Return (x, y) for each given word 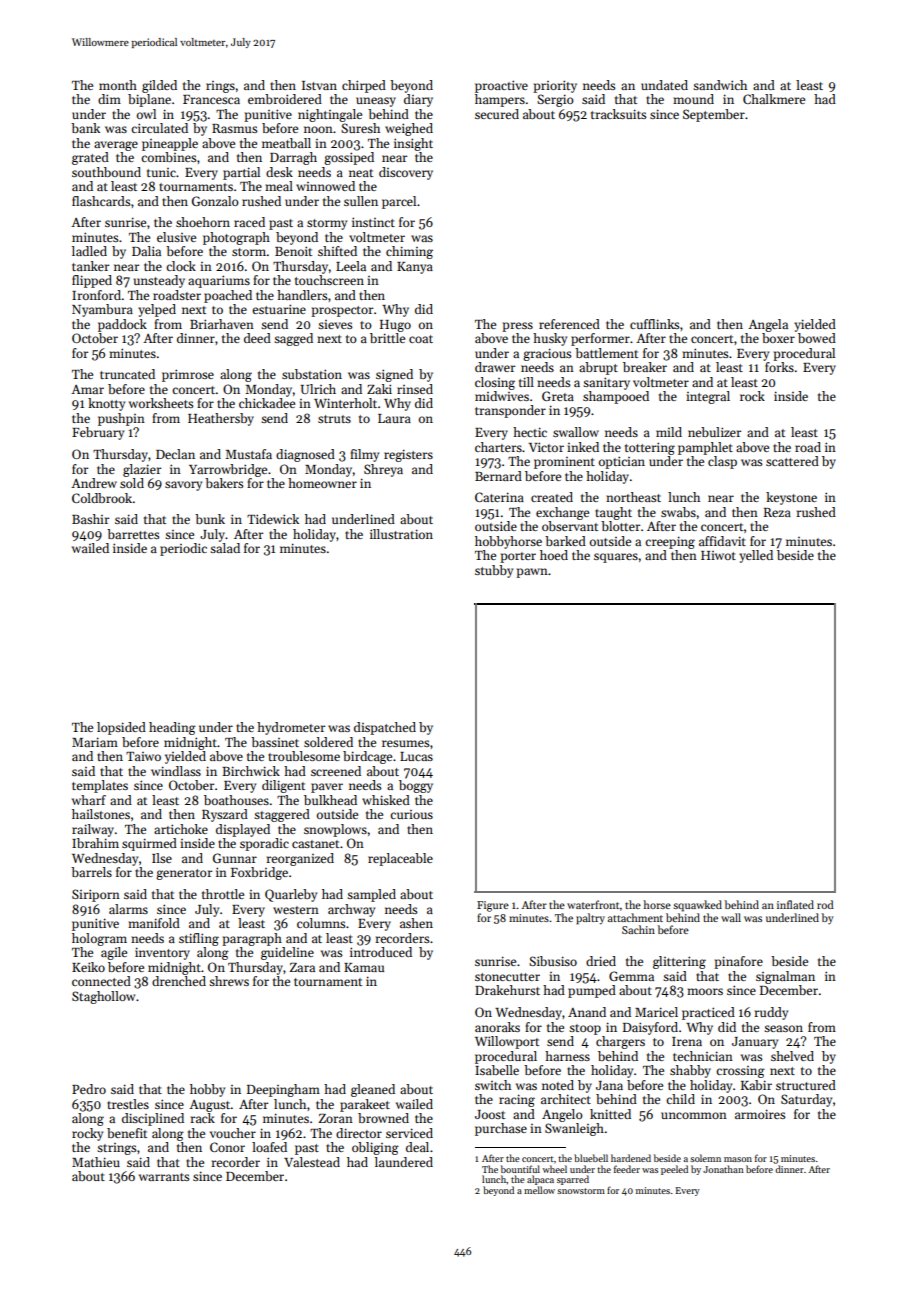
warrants (164, 1177)
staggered (282, 815)
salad (225, 548)
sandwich (720, 85)
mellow (539, 1190)
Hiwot (718, 555)
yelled (756, 556)
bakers (224, 483)
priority (555, 86)
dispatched (385, 728)
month (118, 85)
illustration (401, 534)
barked (565, 541)
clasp (722, 462)
